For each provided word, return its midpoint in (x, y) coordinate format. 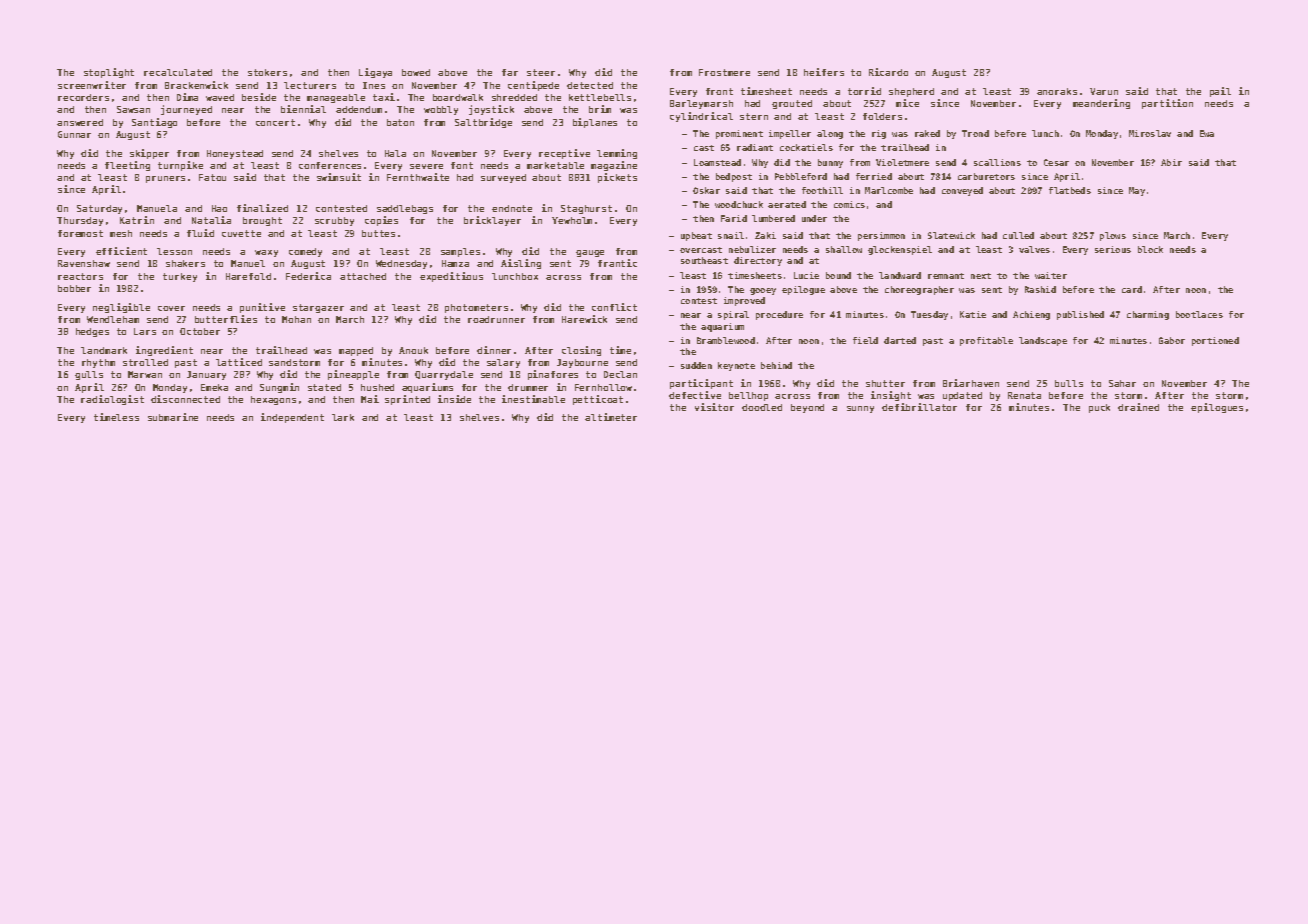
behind (776, 365)
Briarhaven (971, 383)
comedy (305, 252)
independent (292, 418)
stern (754, 116)
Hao (219, 208)
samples (460, 252)
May (1137, 191)
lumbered (773, 218)
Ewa (1207, 133)
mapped (356, 351)
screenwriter (92, 85)
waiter (1051, 275)
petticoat (598, 400)
